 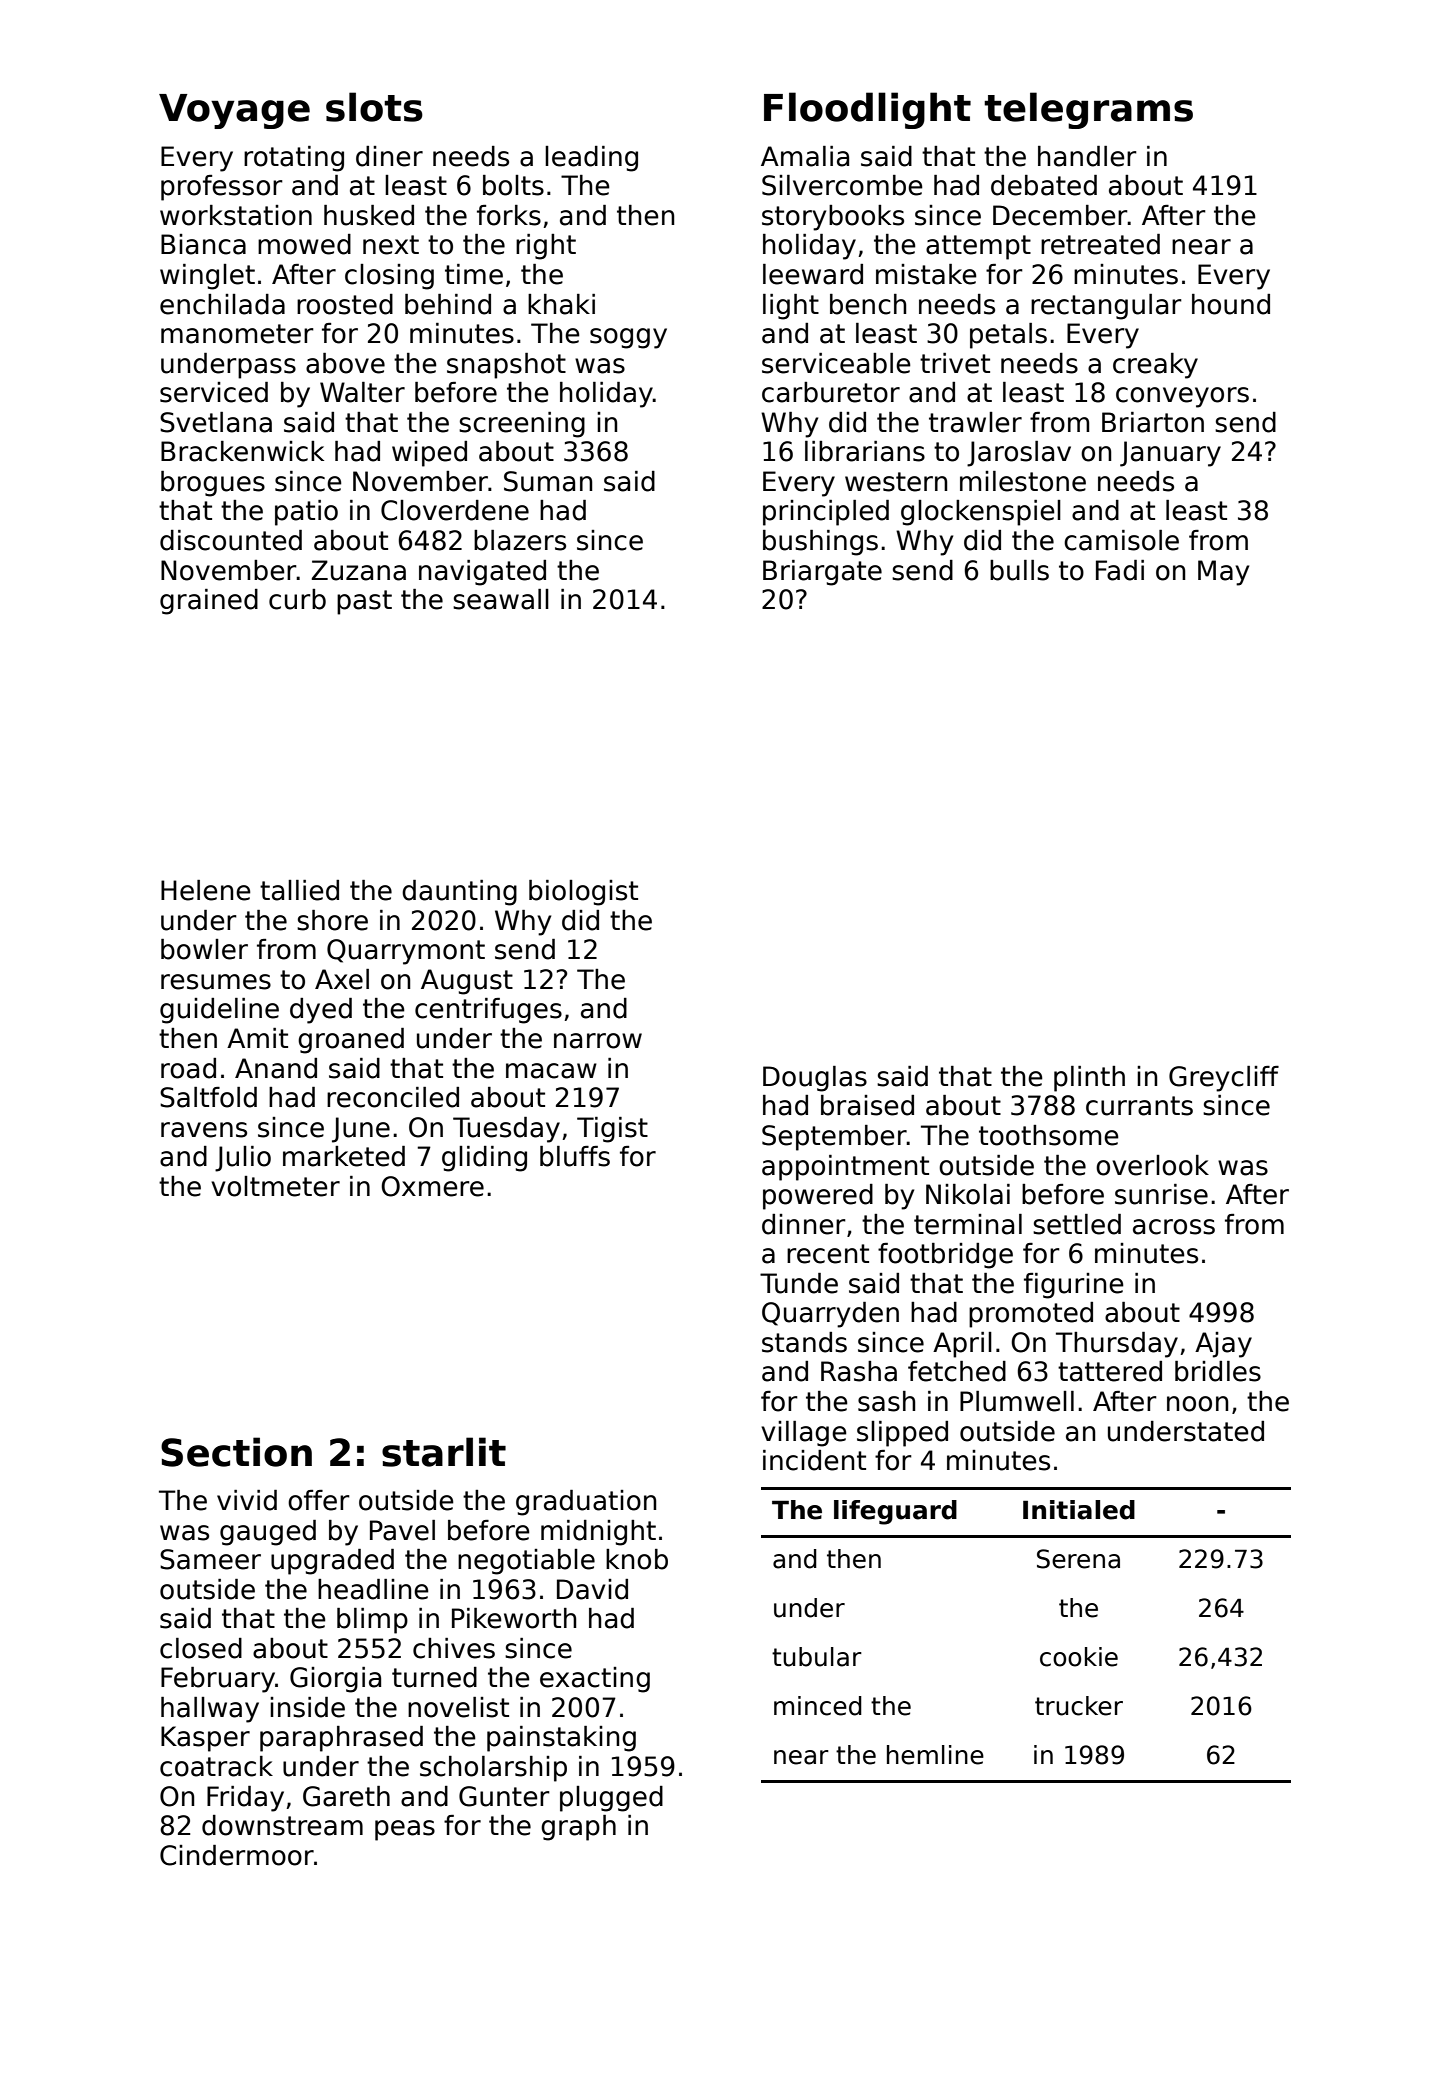 What do you see at coordinates (805, 156) in the image?
I see `Amalia` at bounding box center [805, 156].
